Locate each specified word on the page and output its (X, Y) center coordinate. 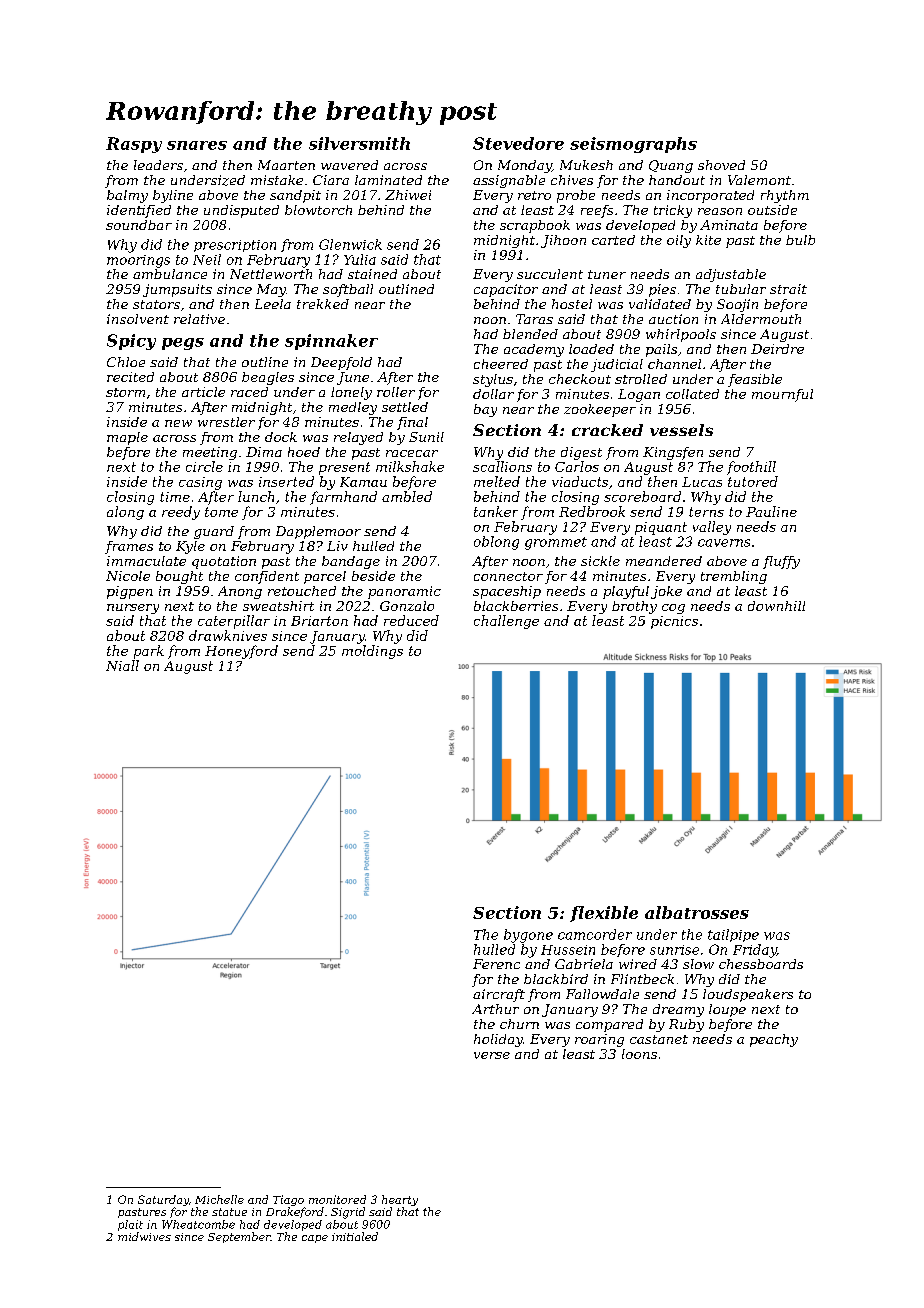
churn (519, 1024)
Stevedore (518, 143)
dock (281, 437)
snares (197, 145)
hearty (400, 1200)
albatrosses (697, 912)
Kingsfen (673, 453)
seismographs (633, 145)
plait (130, 1225)
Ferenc (496, 964)
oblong (496, 543)
